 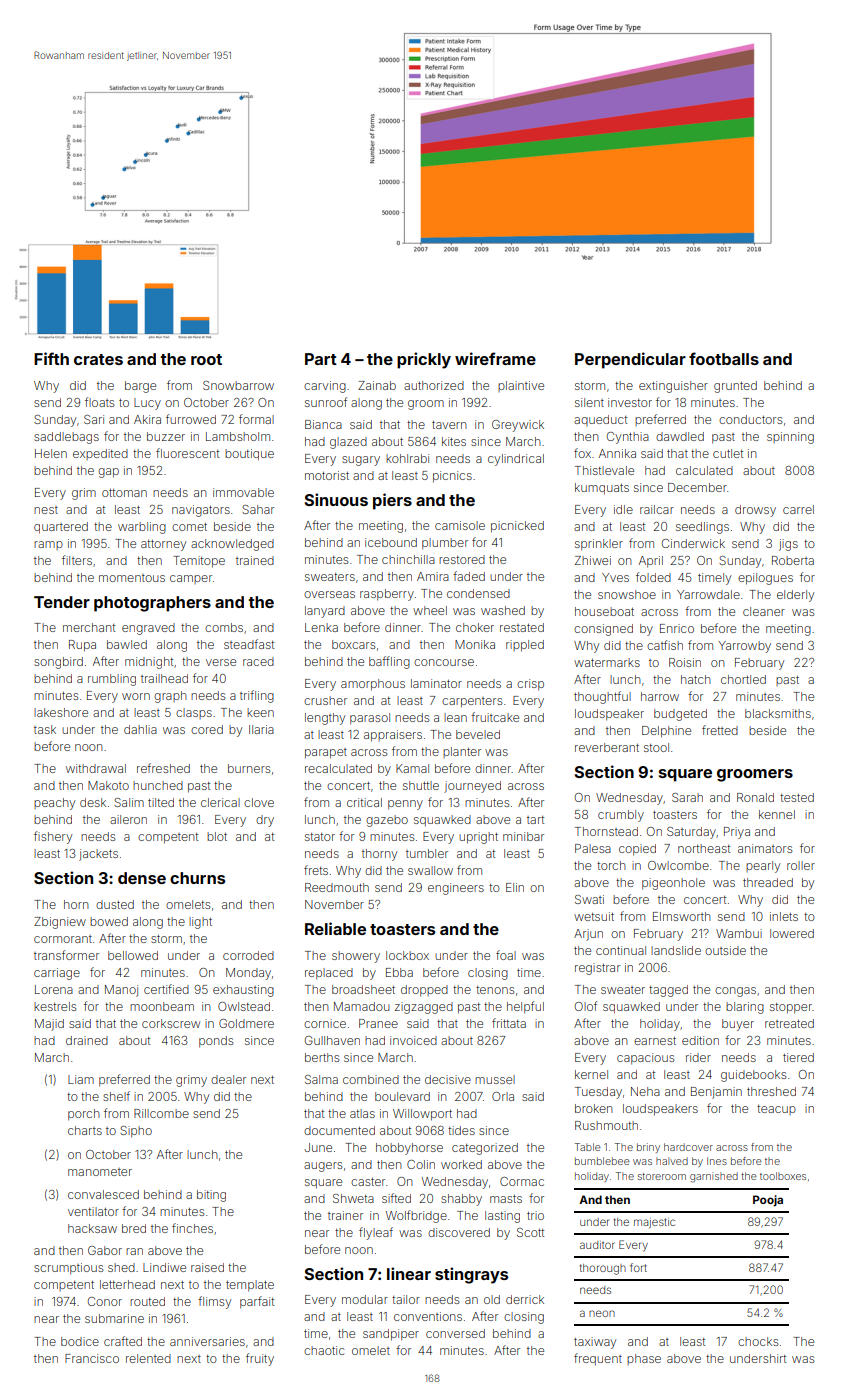 What do you see at coordinates (142, 528) in the screenshot?
I see `warbling` at bounding box center [142, 528].
